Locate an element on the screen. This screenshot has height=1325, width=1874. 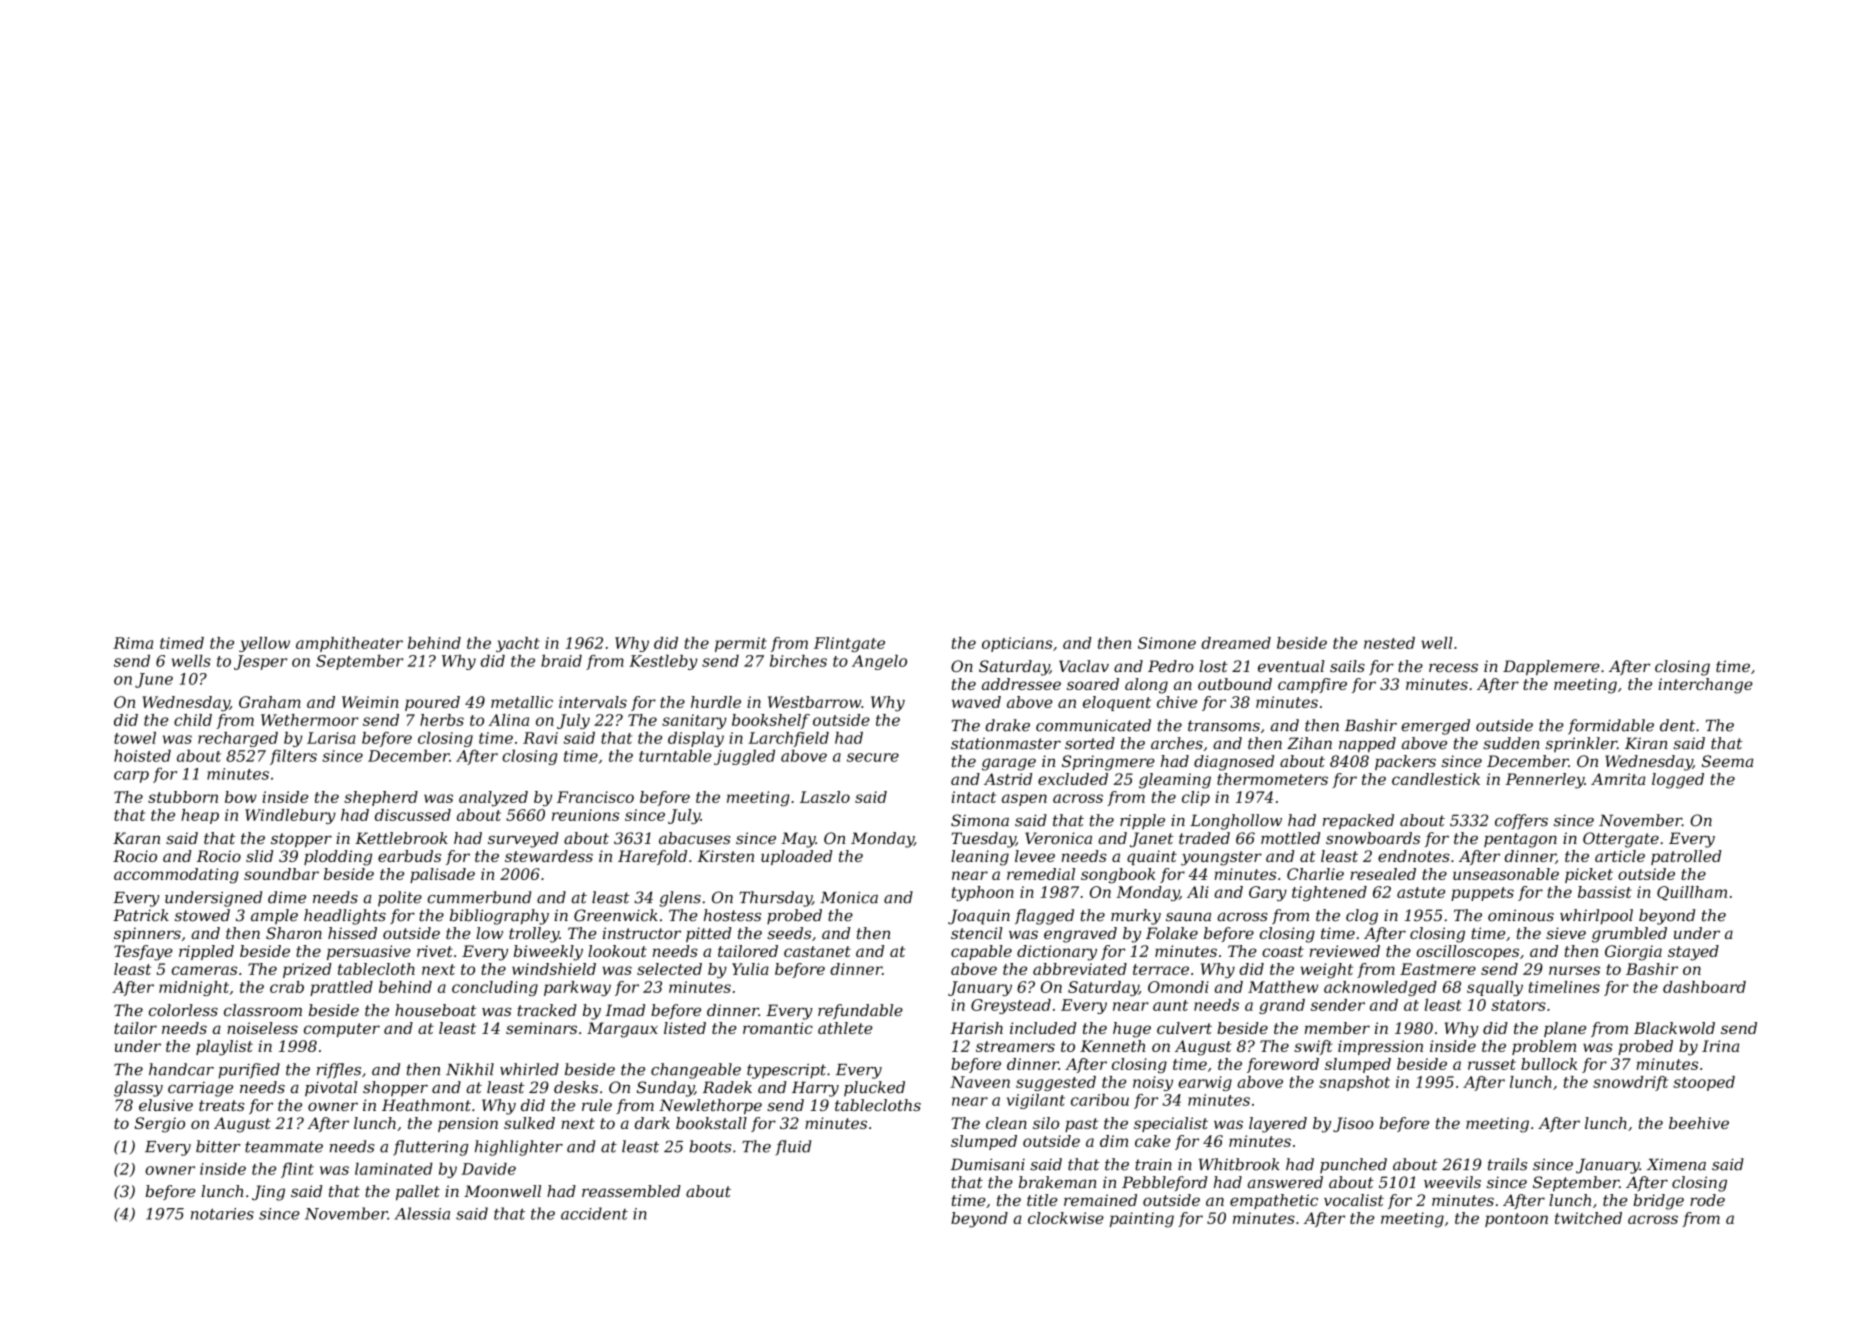
notaries is located at coordinates (222, 1214).
